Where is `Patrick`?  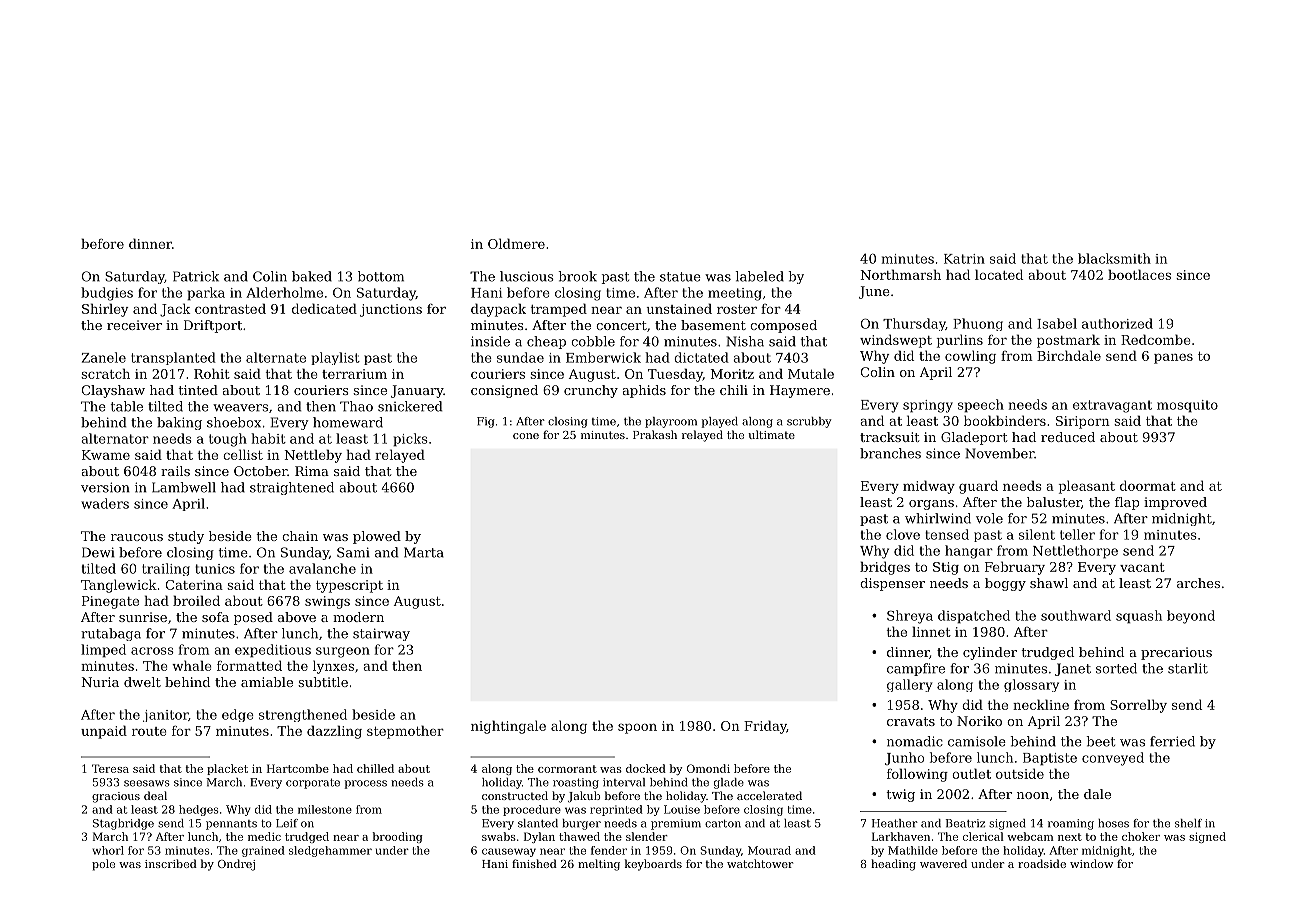
Patrick is located at coordinates (196, 276).
